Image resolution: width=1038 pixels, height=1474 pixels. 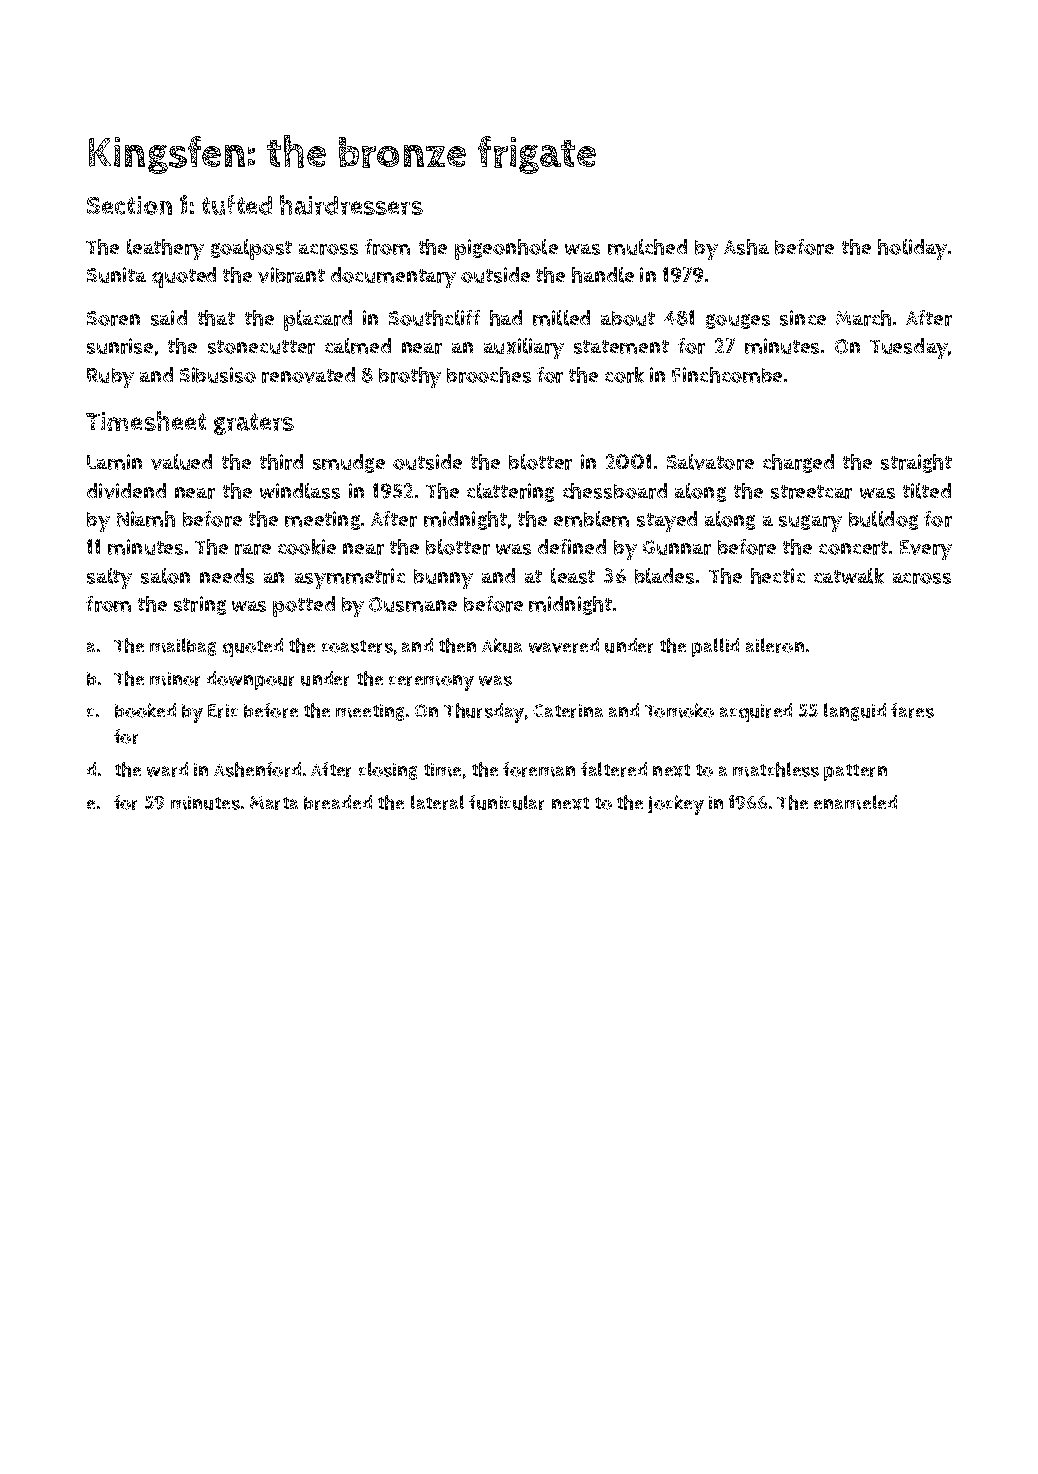 I want to click on Marta, so click(x=274, y=803).
